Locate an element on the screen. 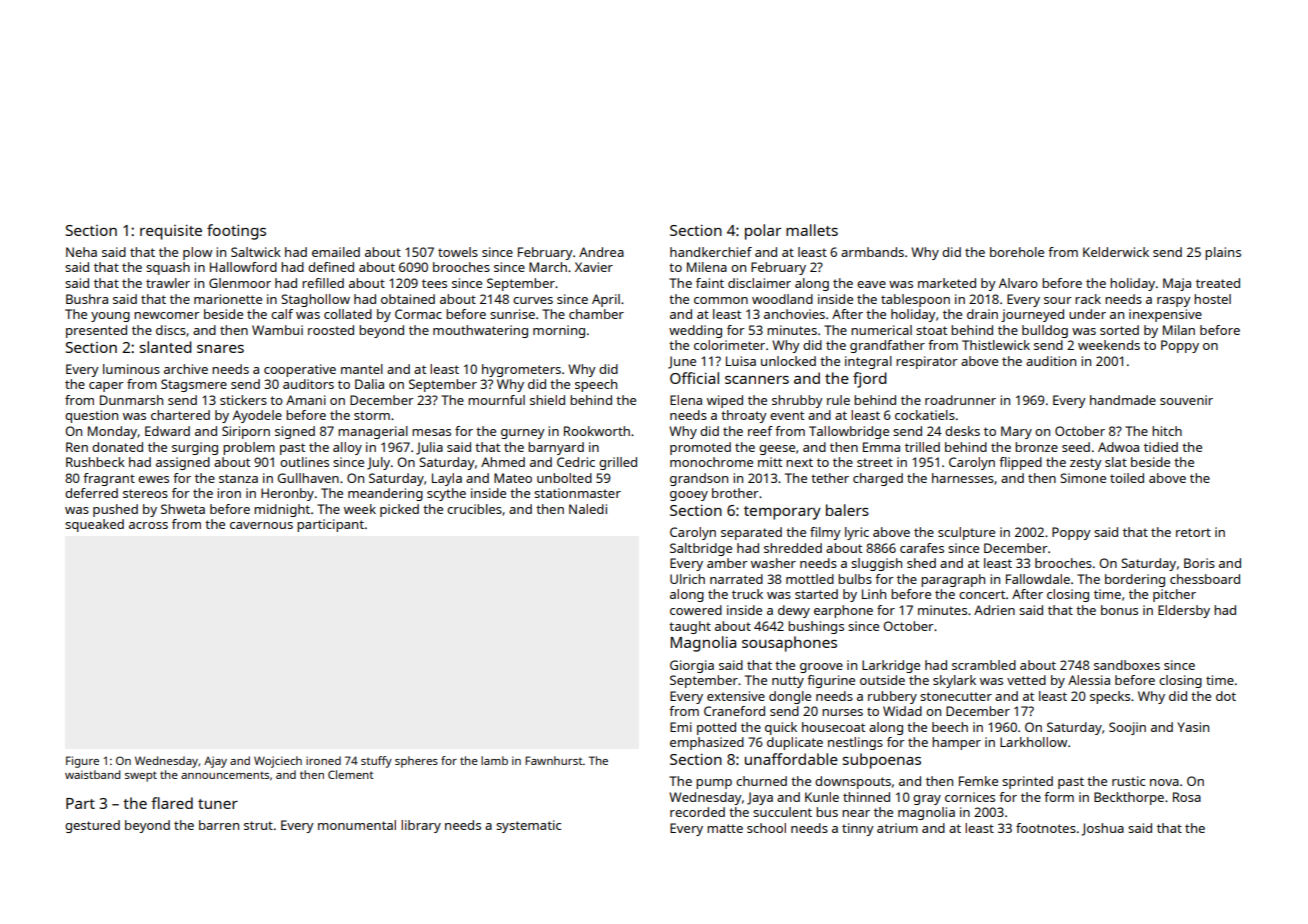  deferred is located at coordinates (91, 493).
